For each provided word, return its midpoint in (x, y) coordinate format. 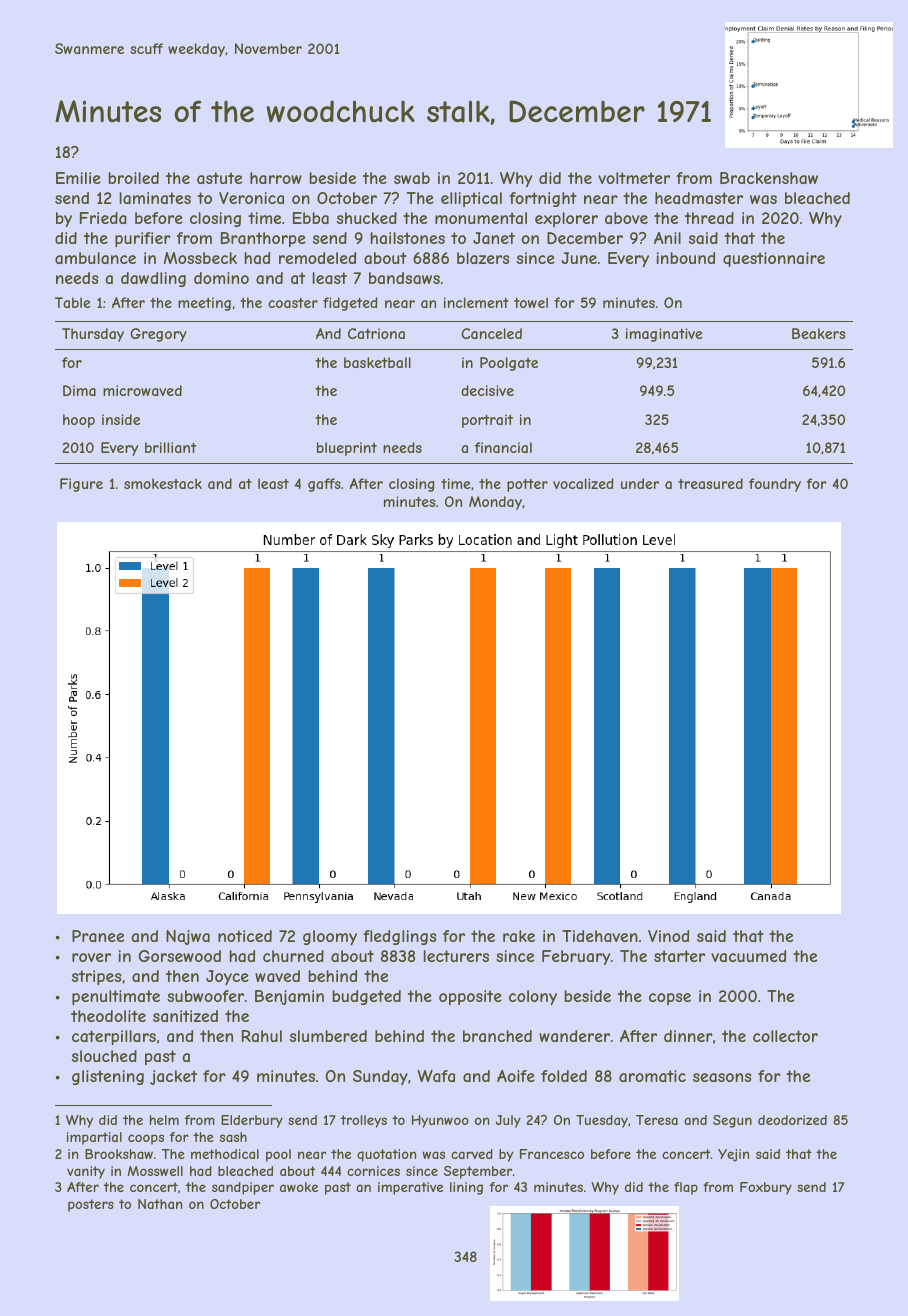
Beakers (819, 333)
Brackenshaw (769, 178)
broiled (133, 178)
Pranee (98, 936)
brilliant (170, 447)
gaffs (324, 485)
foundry (775, 485)
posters (91, 1205)
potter (527, 485)
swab (412, 178)
